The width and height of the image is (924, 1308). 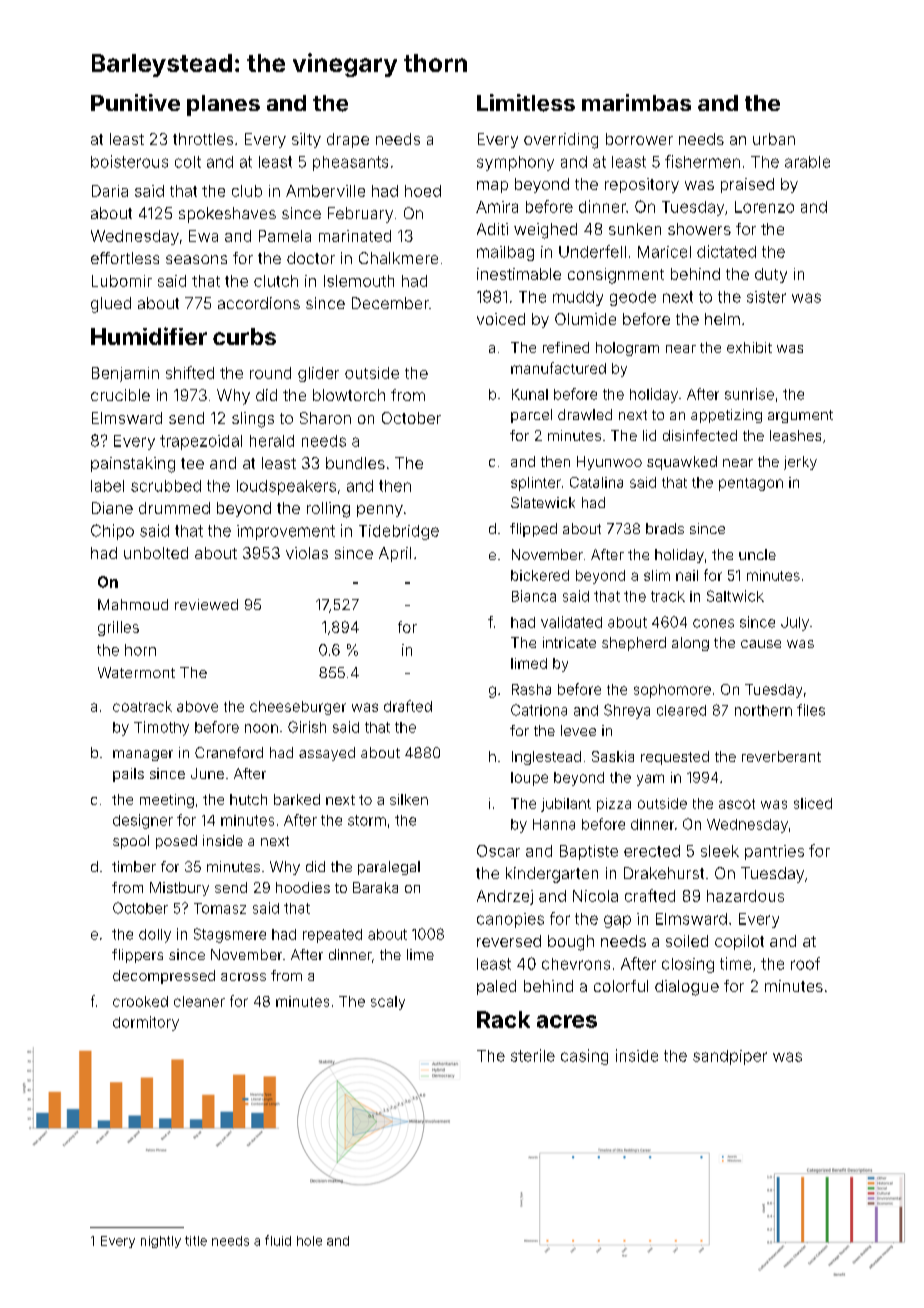 What do you see at coordinates (128, 775) in the image?
I see `pails` at bounding box center [128, 775].
